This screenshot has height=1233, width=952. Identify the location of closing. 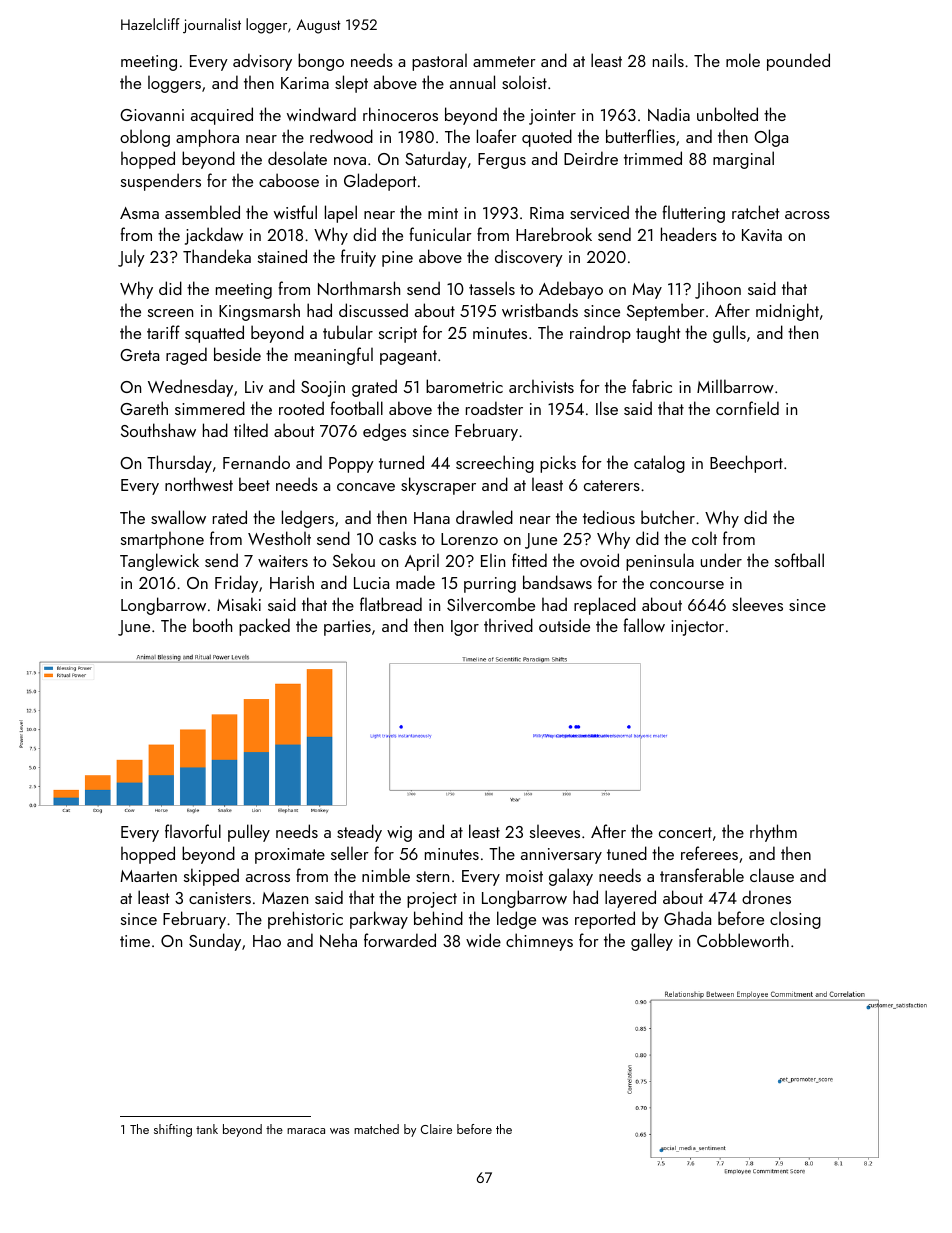
(795, 920).
